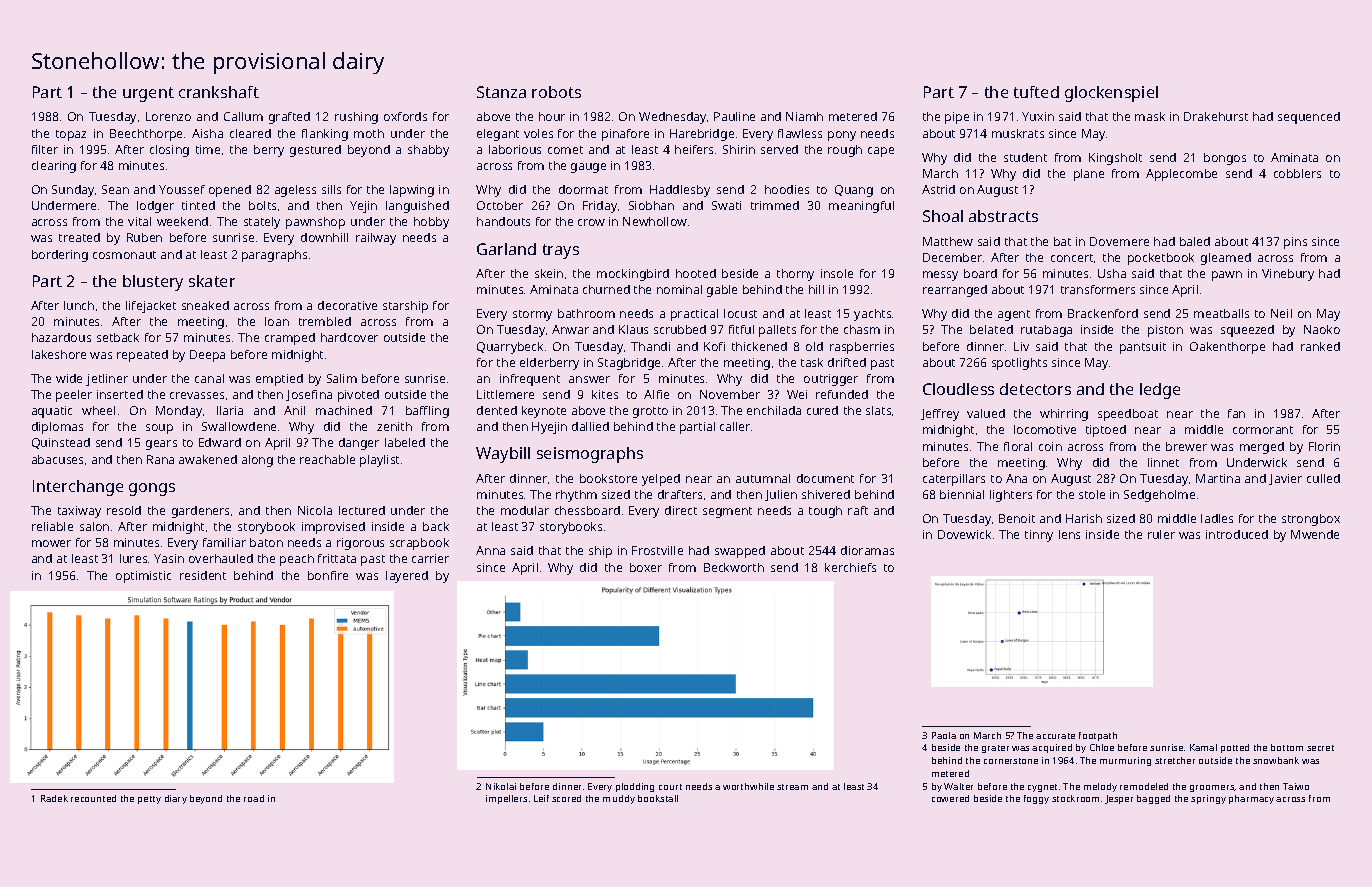  Describe the element at coordinates (207, 356) in the screenshot. I see `Deepa` at that location.
